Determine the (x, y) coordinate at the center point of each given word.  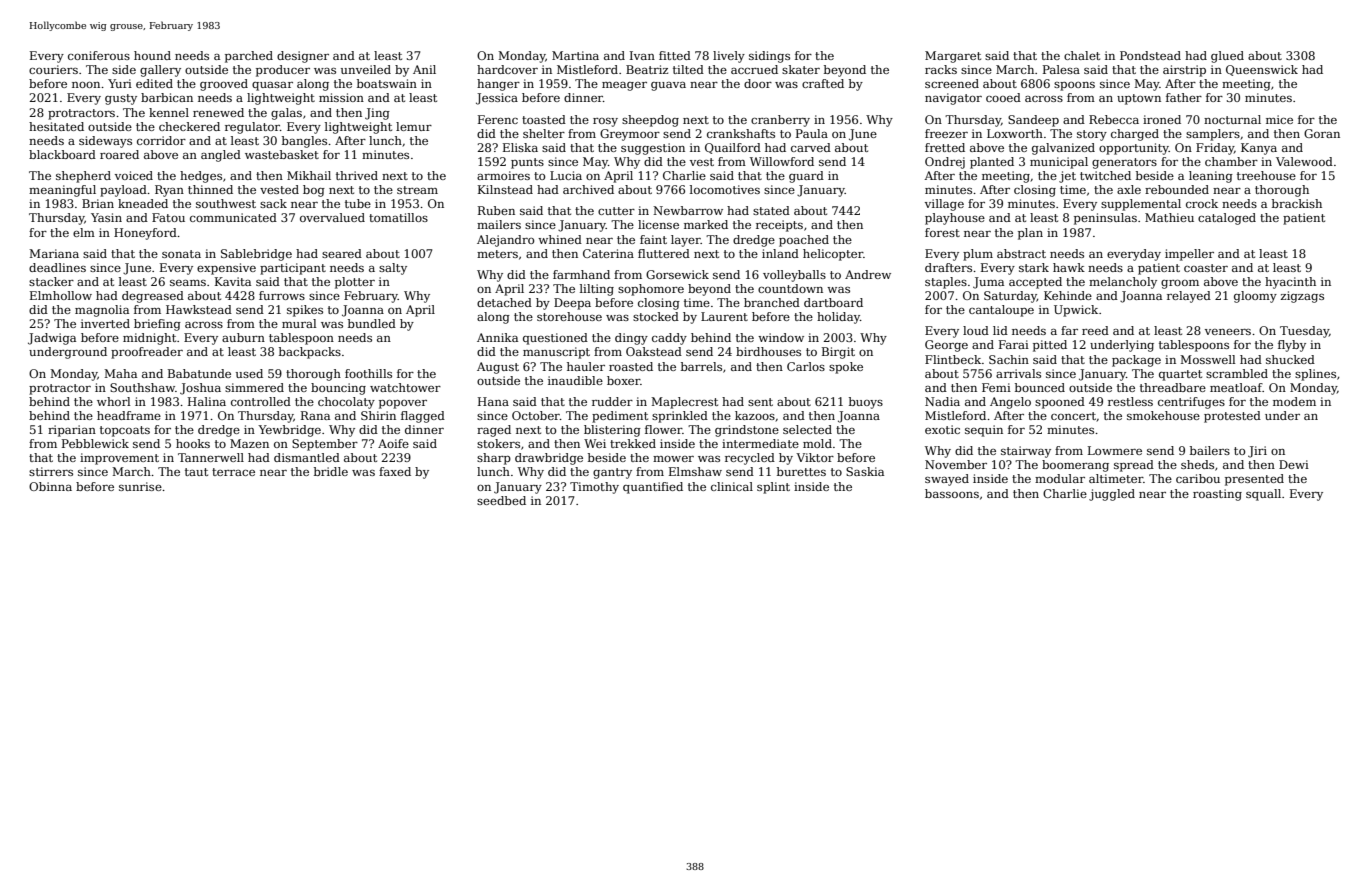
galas (286, 114)
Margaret (953, 57)
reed (1095, 330)
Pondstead (1150, 55)
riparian (72, 431)
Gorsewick (677, 274)
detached (504, 302)
